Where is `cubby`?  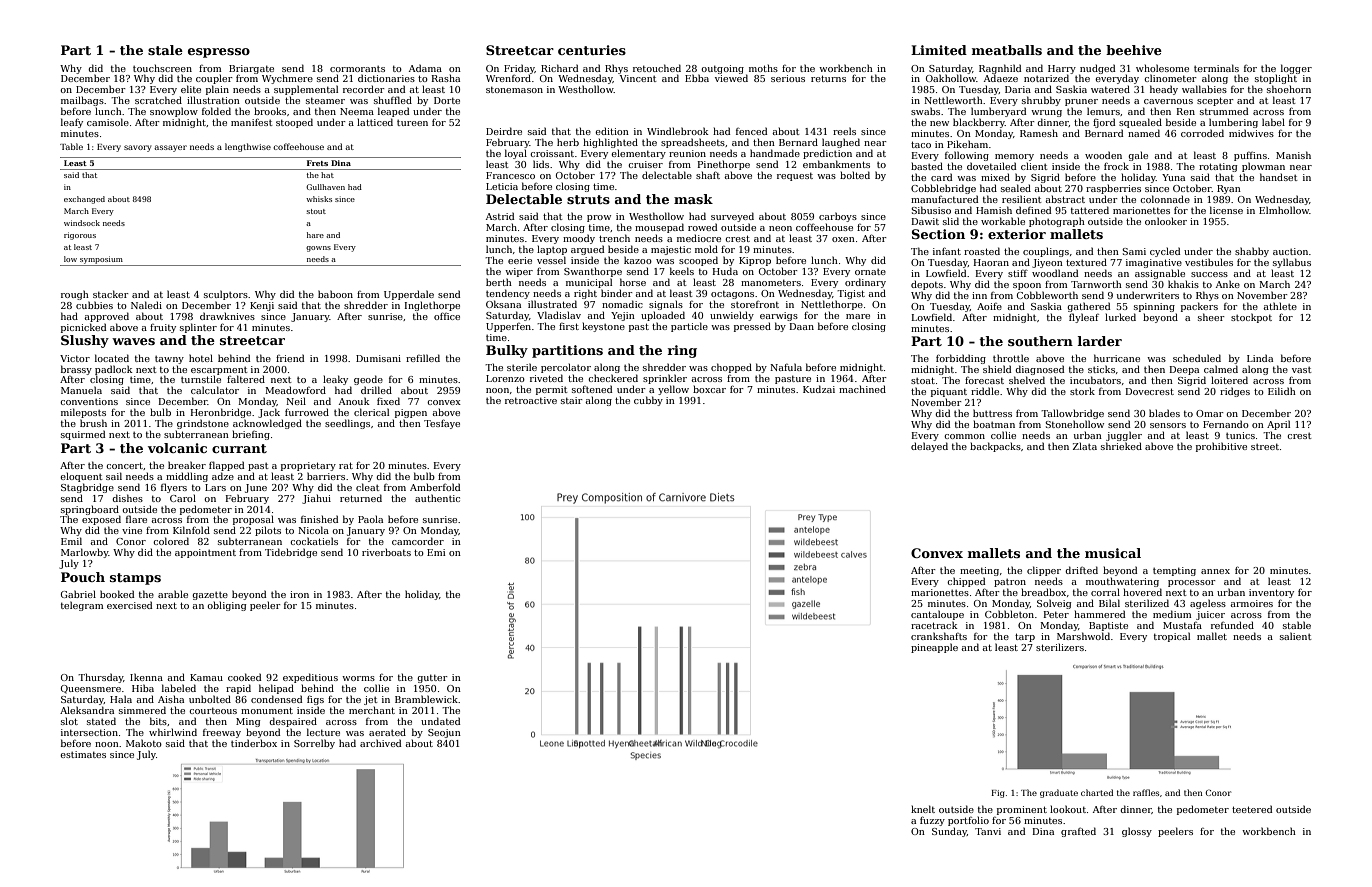
cubby is located at coordinates (648, 401).
